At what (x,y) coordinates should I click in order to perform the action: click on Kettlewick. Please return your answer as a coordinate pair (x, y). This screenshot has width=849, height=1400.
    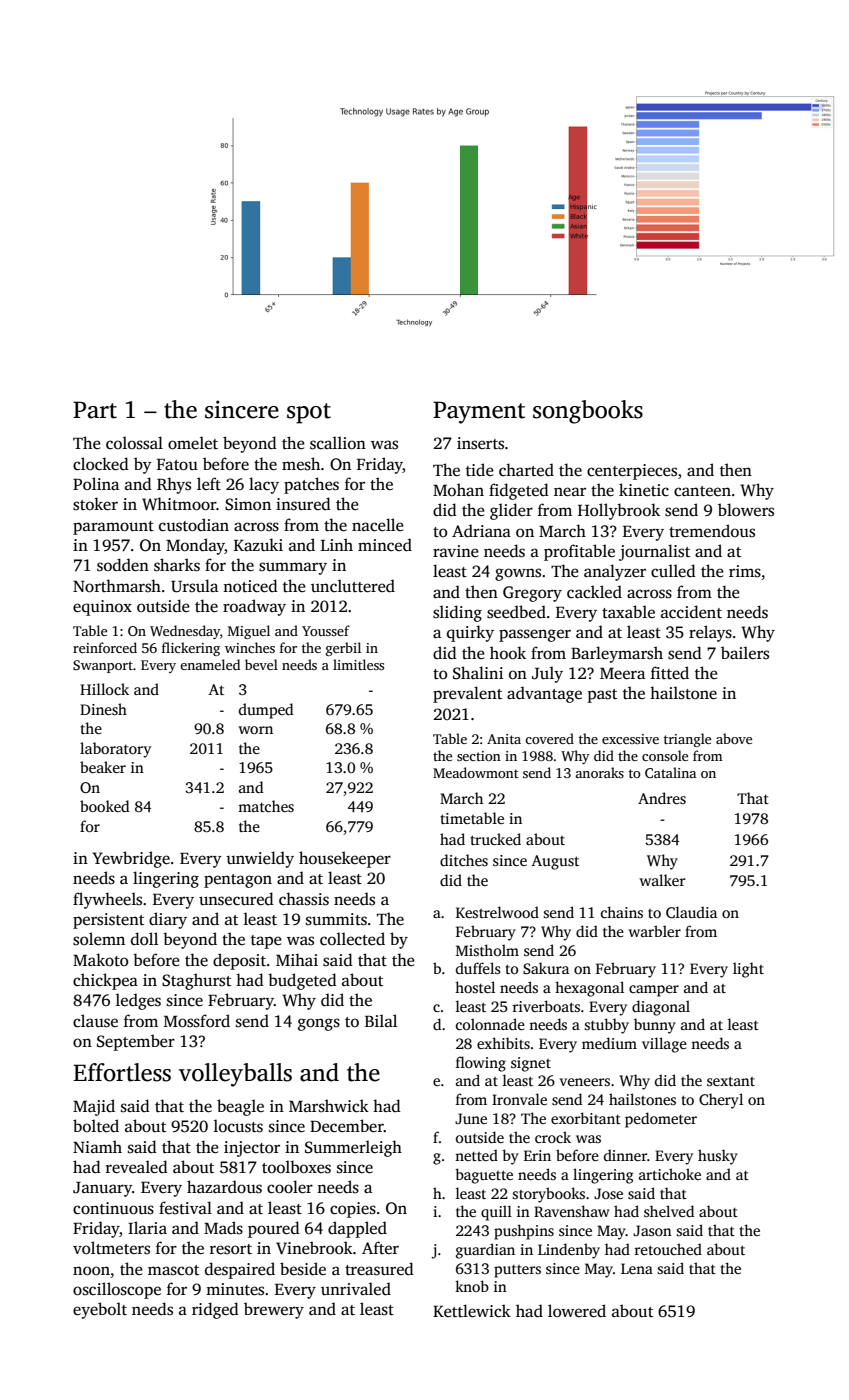
    Looking at the image, I should click on (472, 1311).
